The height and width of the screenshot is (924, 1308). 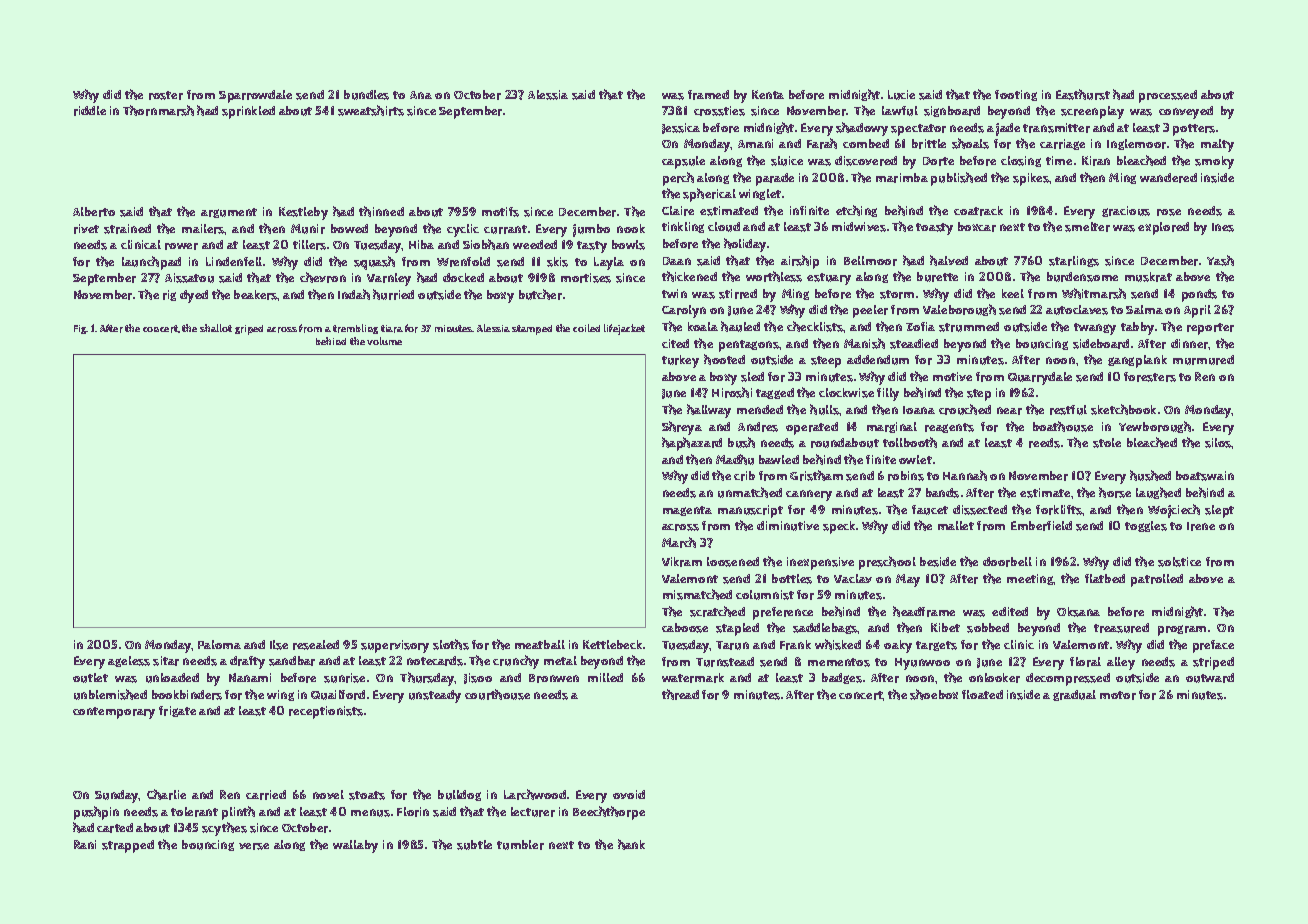 I want to click on loosened, so click(x=733, y=562).
